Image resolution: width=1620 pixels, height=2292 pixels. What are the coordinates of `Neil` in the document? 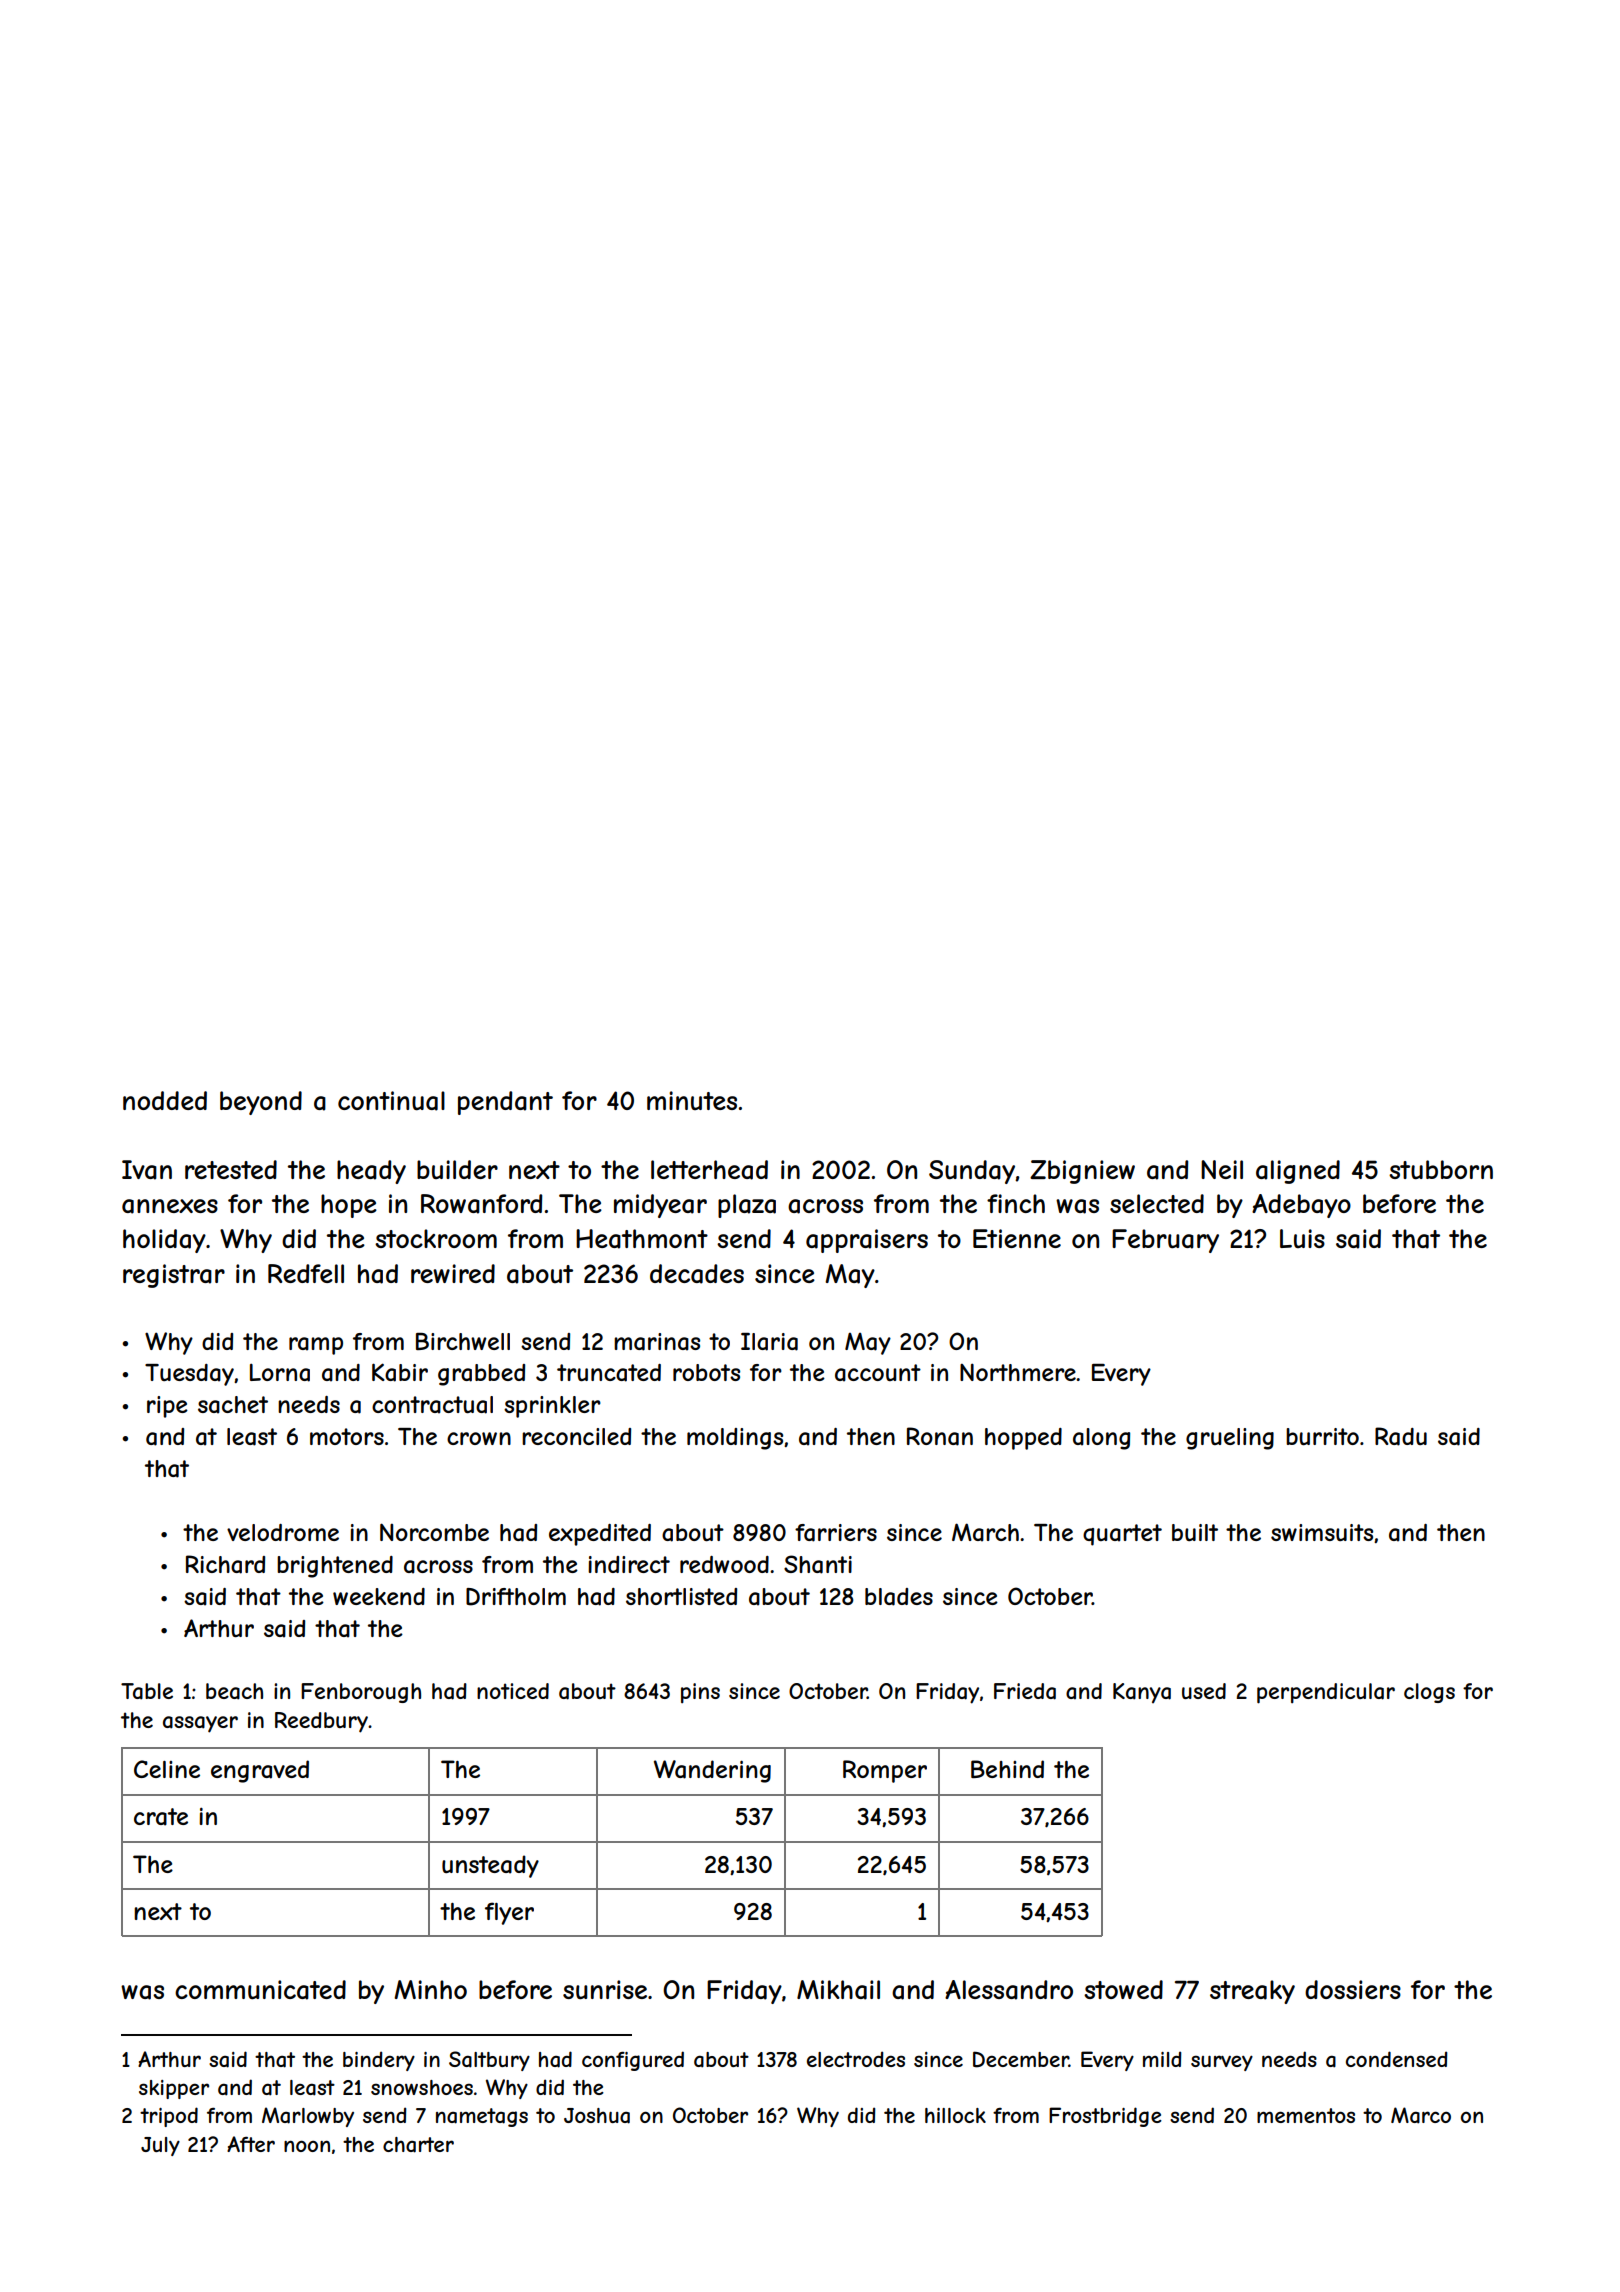 It's located at (1222, 1169).
